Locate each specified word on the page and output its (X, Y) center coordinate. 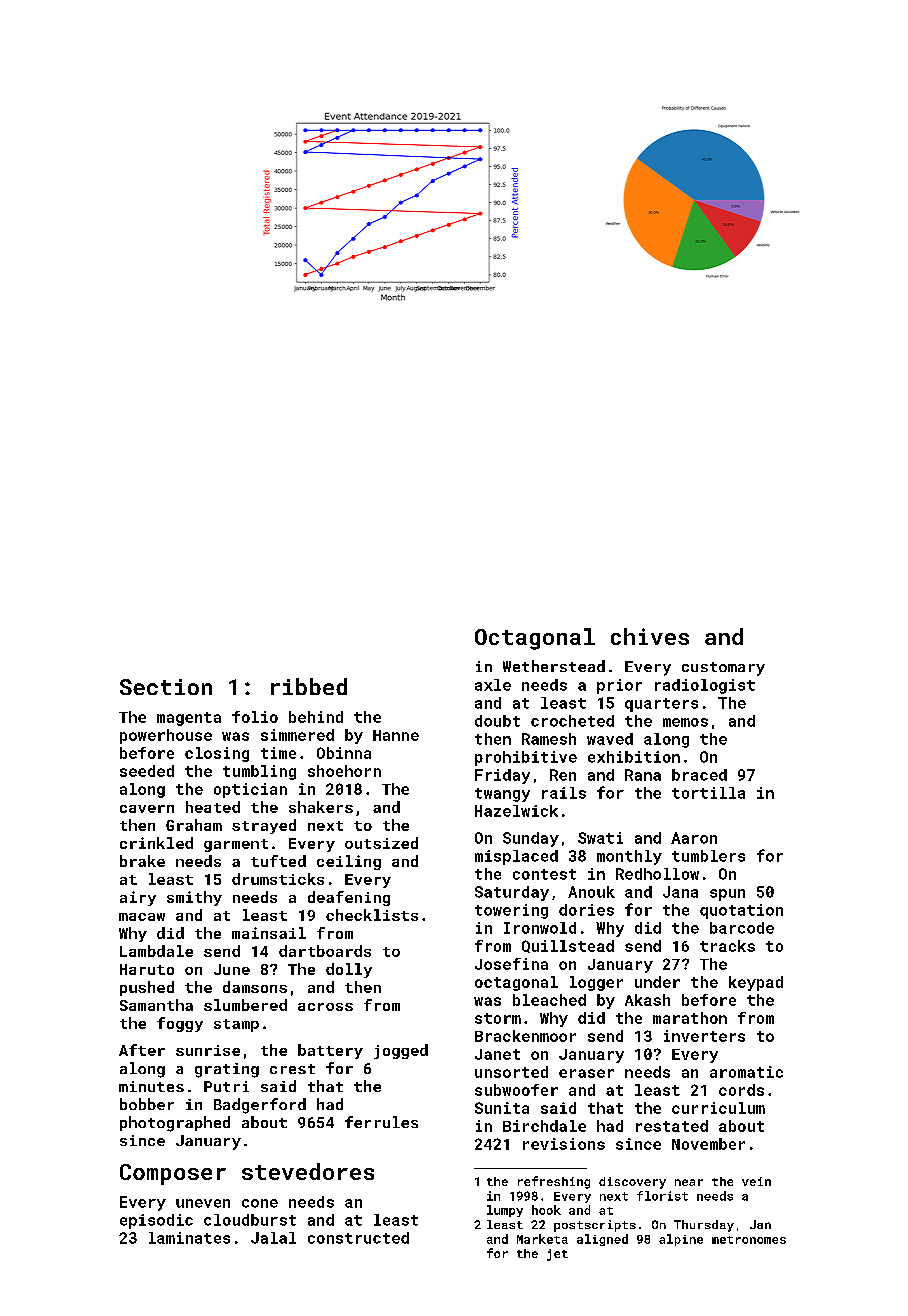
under (657, 982)
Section (166, 687)
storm (498, 1018)
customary (723, 669)
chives (650, 636)
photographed (175, 1124)
